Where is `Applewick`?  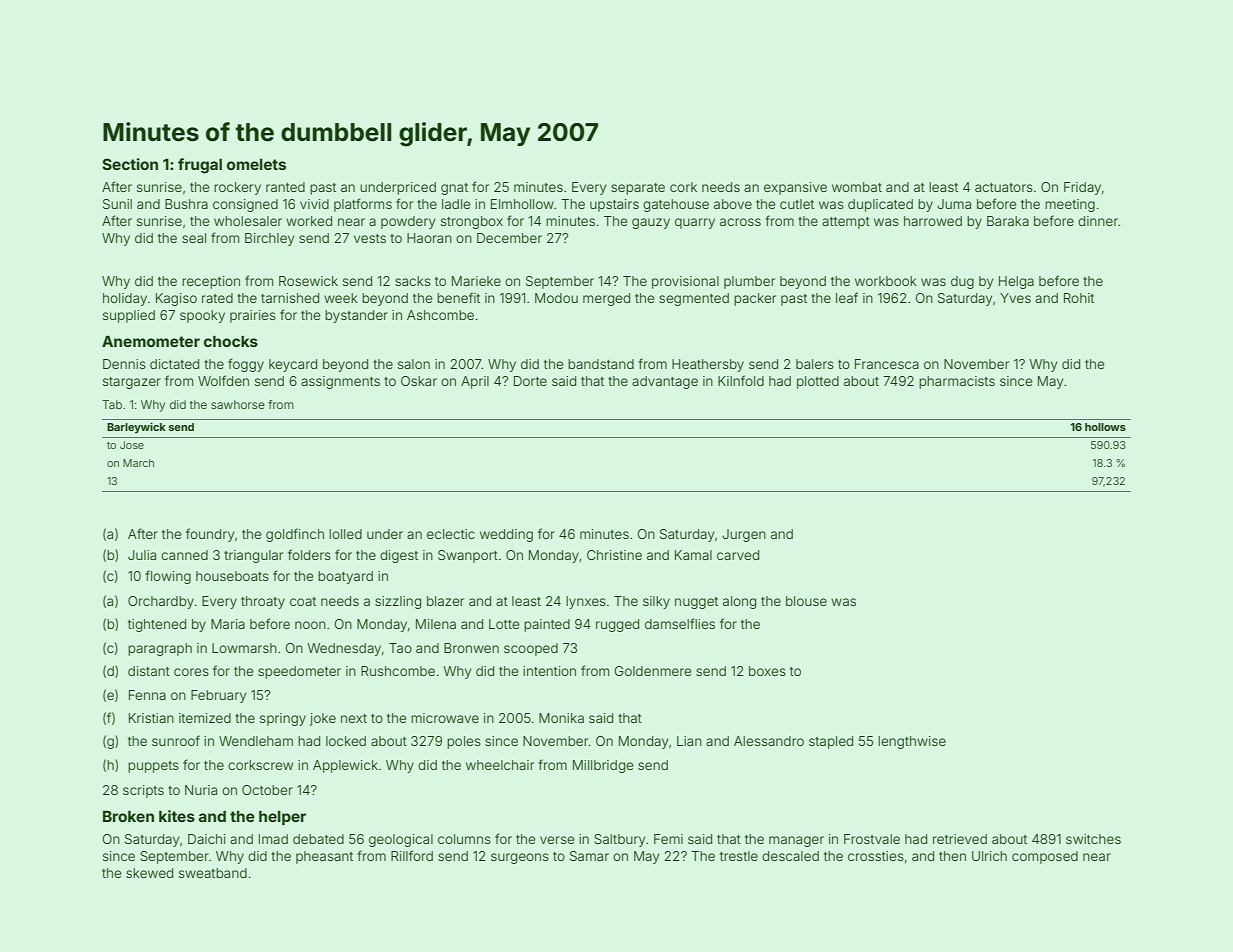
Applewick is located at coordinates (345, 766).
